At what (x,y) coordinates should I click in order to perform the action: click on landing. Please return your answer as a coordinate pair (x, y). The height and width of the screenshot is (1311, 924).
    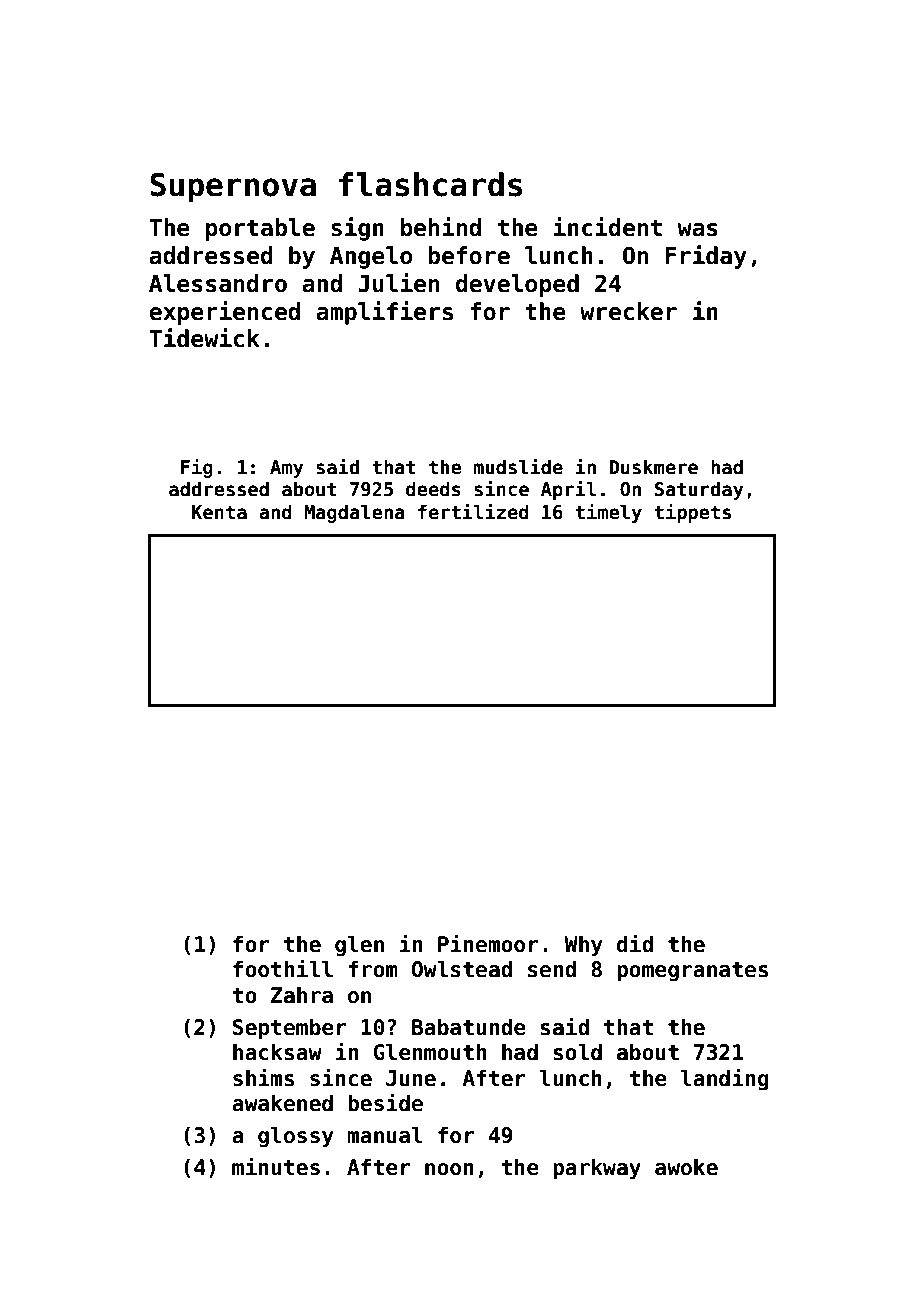
    Looking at the image, I should click on (725, 1079).
